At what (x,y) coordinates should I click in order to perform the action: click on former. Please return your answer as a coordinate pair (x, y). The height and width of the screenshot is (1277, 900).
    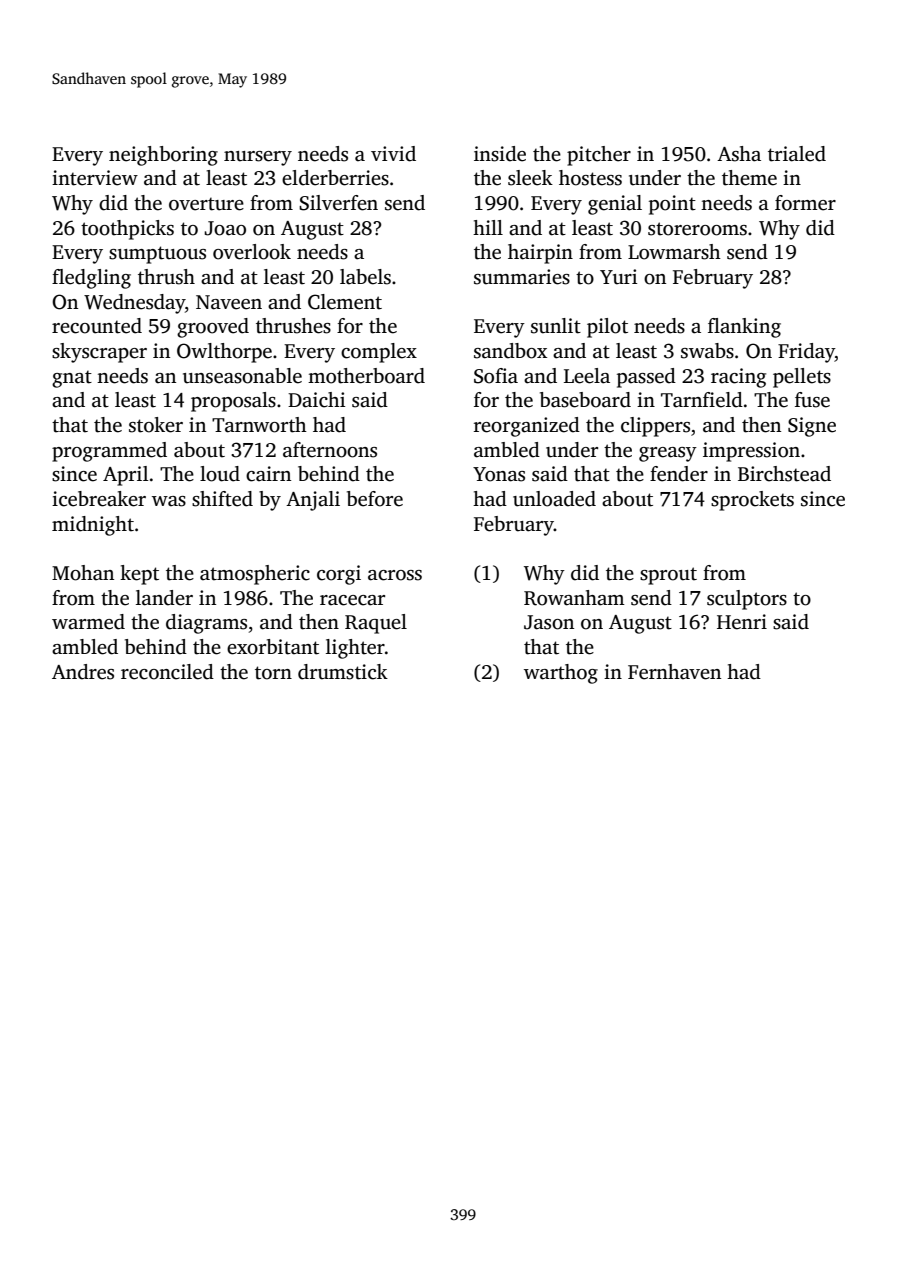
    Looking at the image, I should click on (805, 203).
